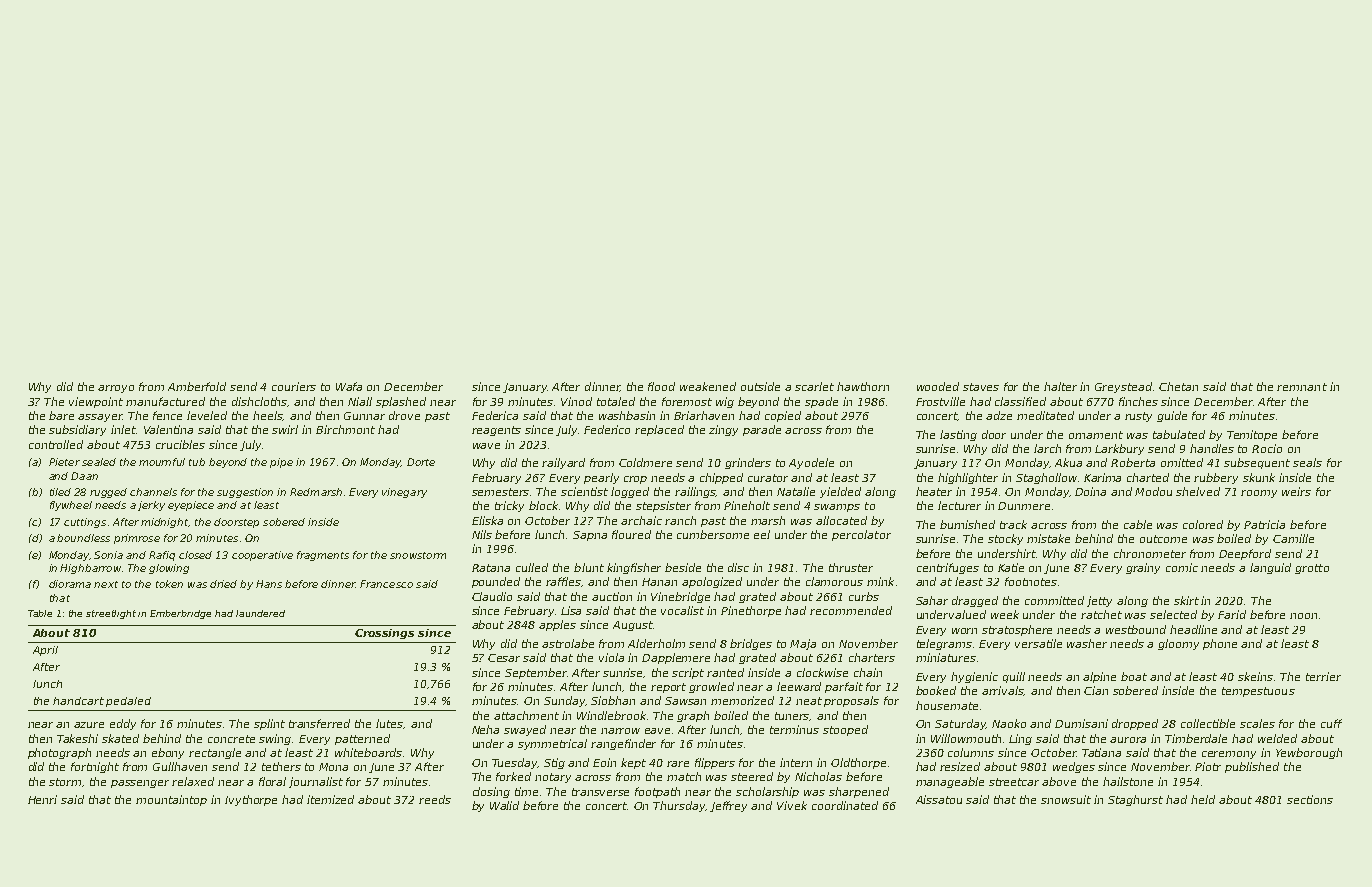 This screenshot has height=887, width=1372. Describe the element at coordinates (504, 805) in the screenshot. I see `Walid` at that location.
